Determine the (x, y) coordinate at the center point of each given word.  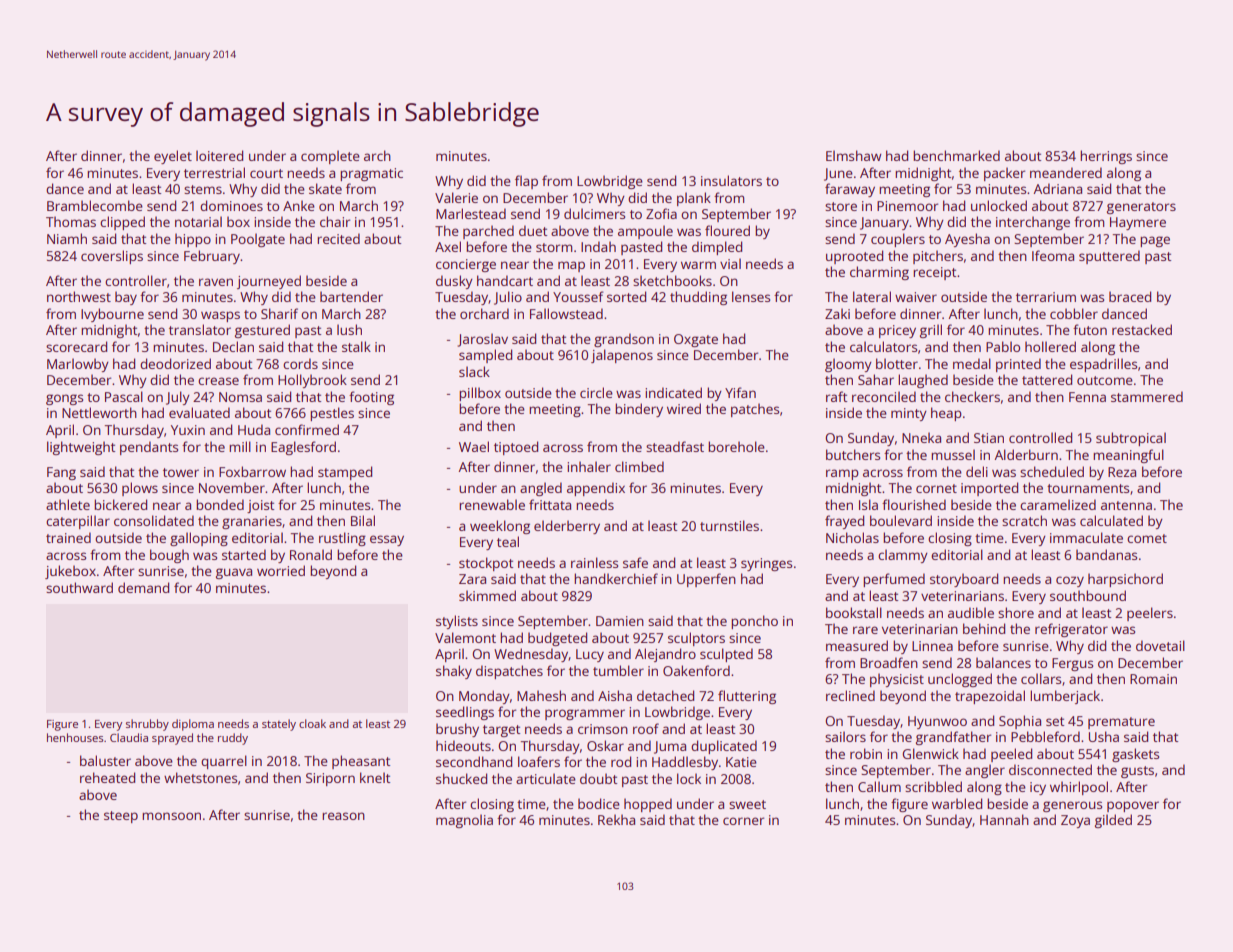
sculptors (696, 639)
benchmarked (956, 155)
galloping (199, 539)
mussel (953, 454)
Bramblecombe (95, 205)
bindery (639, 410)
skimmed (487, 595)
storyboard (964, 580)
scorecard (76, 346)
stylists (457, 622)
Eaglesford (303, 448)
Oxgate (696, 340)
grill (931, 331)
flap (526, 182)
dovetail (1160, 645)
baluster (105, 760)
